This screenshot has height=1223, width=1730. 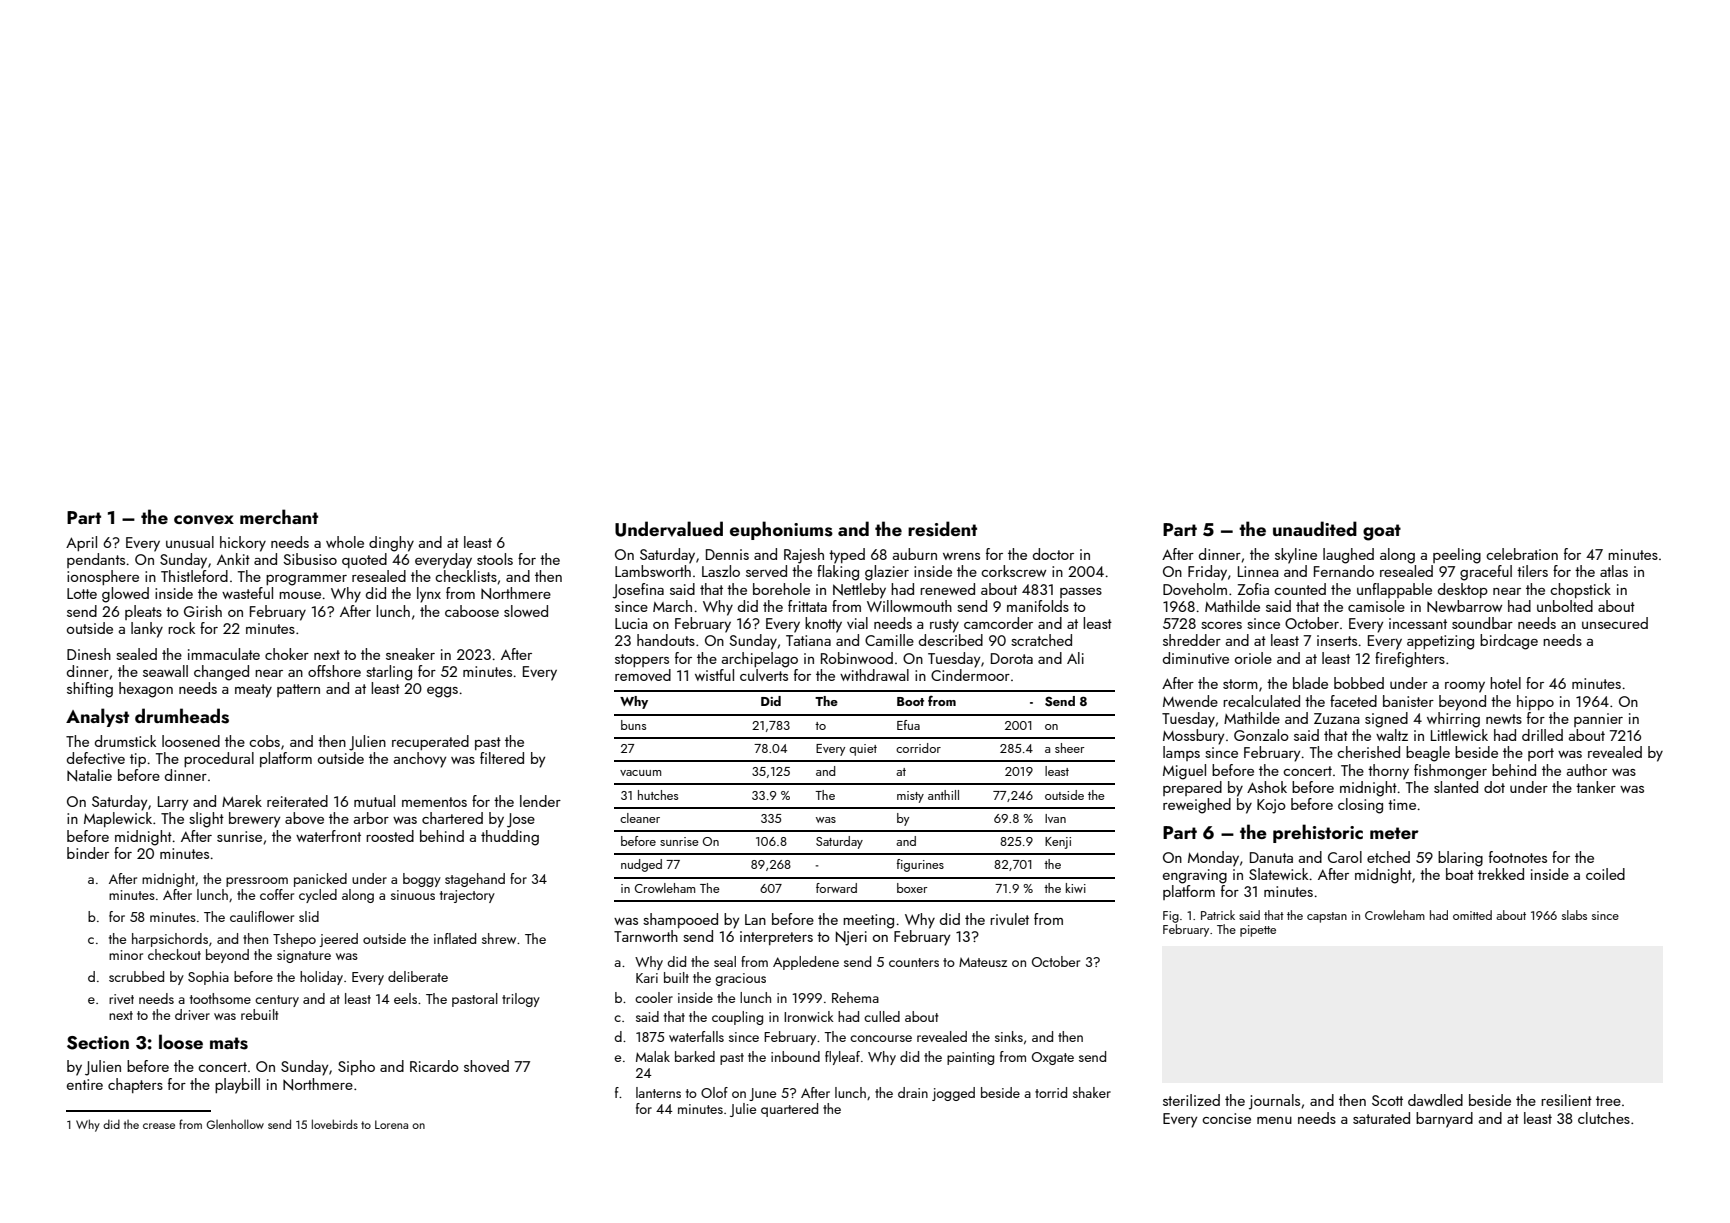 What do you see at coordinates (1226, 1118) in the screenshot?
I see `concise` at bounding box center [1226, 1118].
